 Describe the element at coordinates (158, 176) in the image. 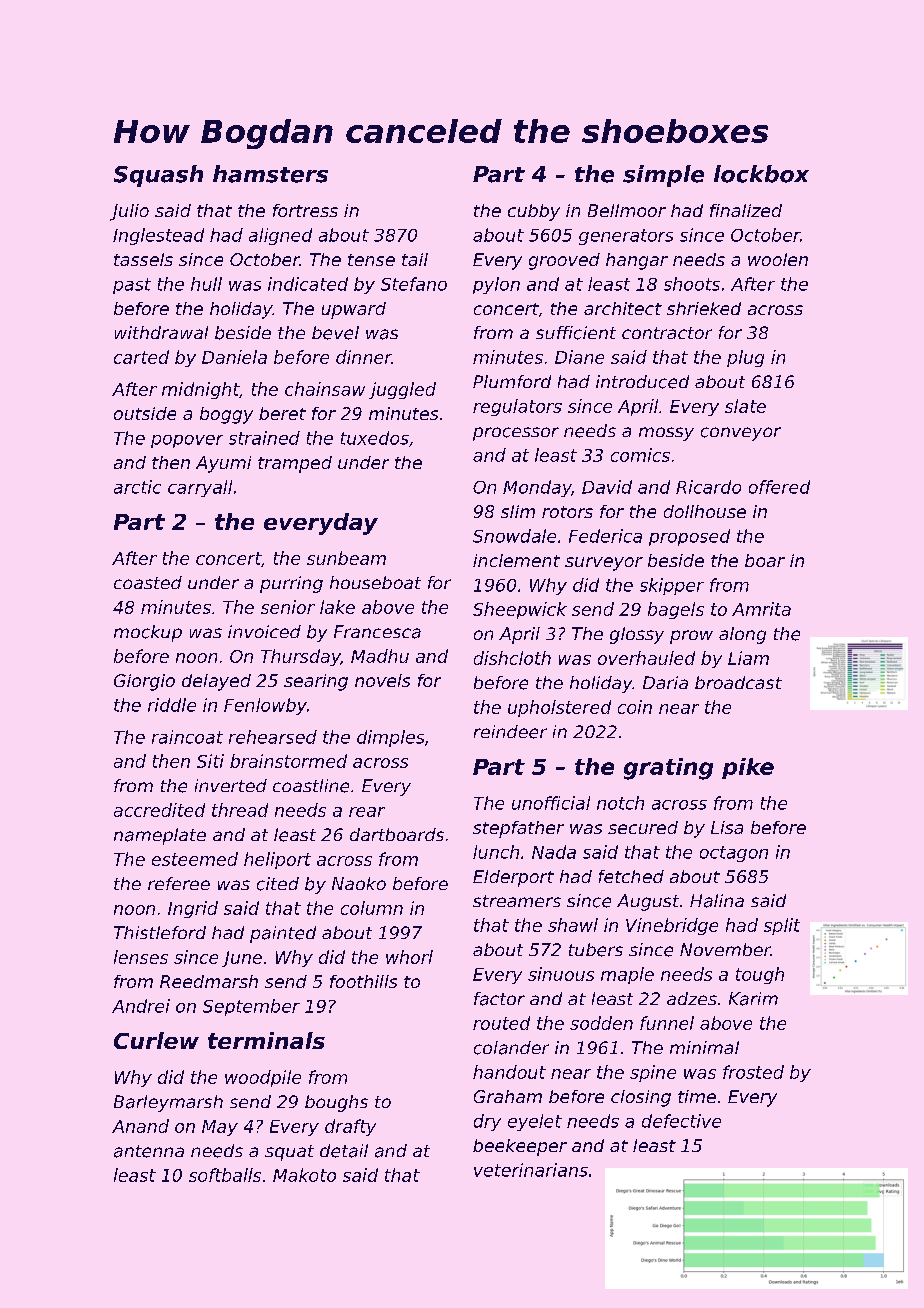

I see `Squash` at that location.
